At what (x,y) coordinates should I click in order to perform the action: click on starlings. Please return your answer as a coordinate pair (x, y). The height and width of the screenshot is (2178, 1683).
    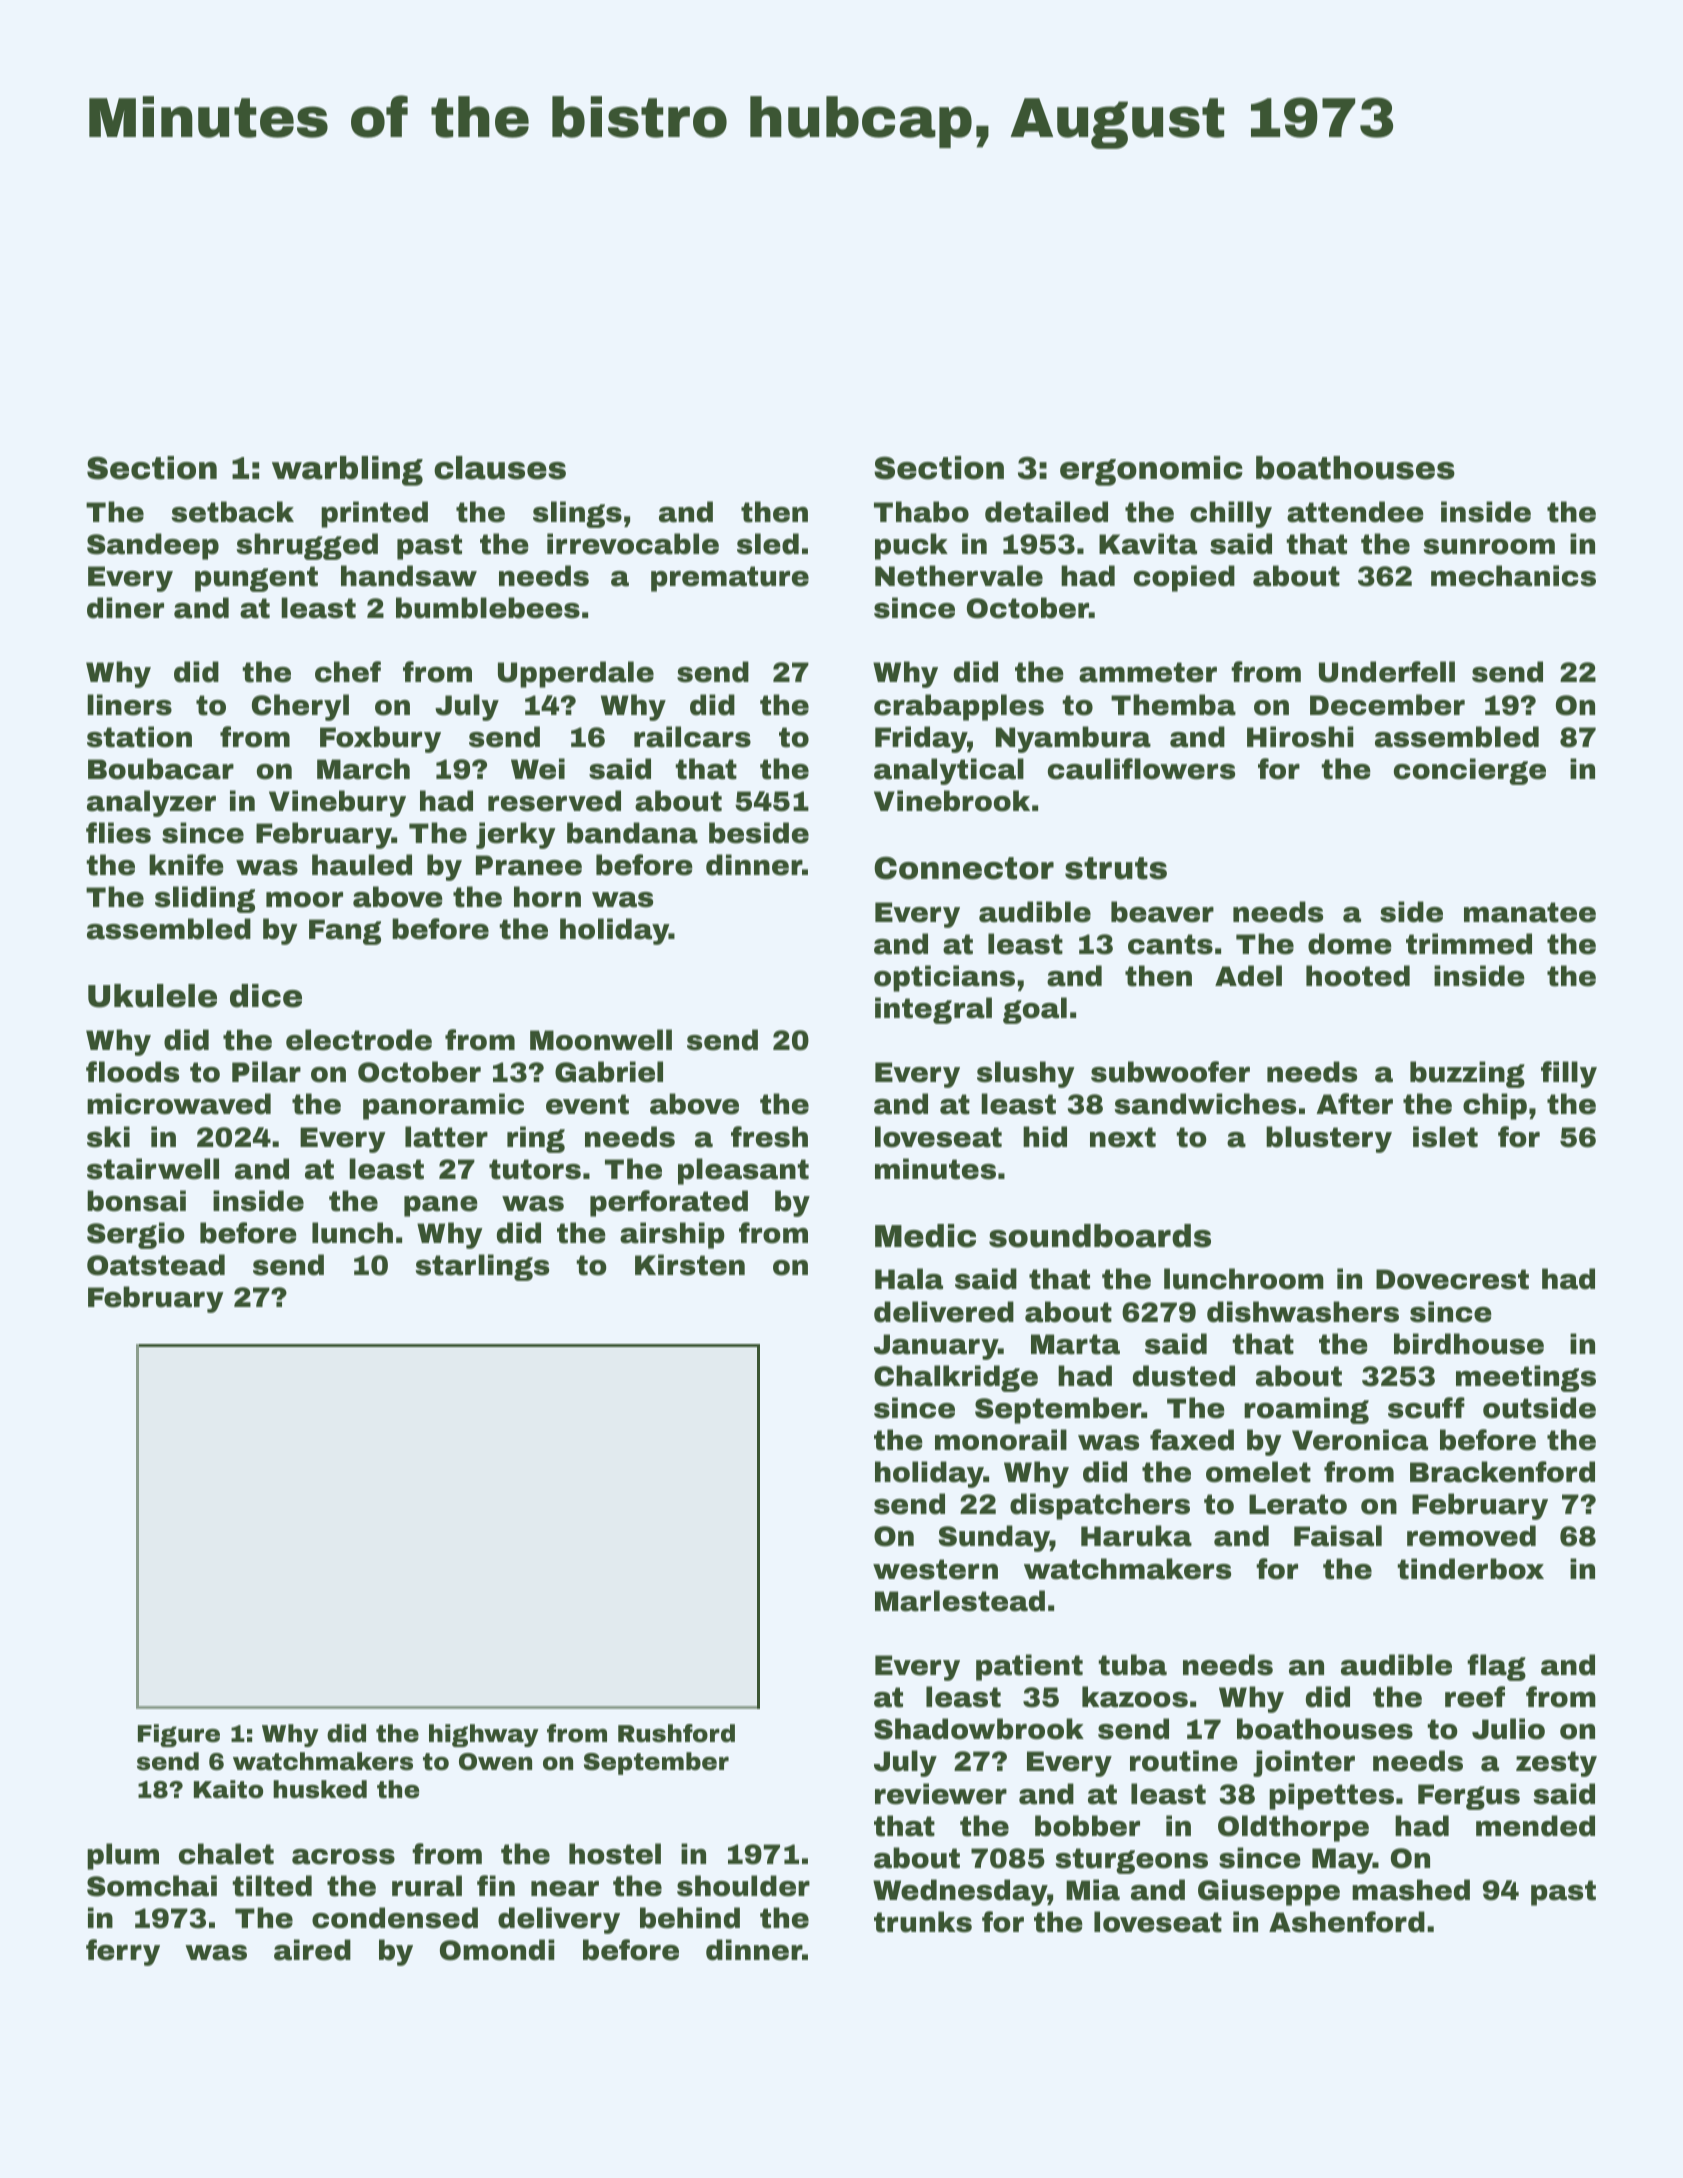
    Looking at the image, I should click on (482, 1267).
